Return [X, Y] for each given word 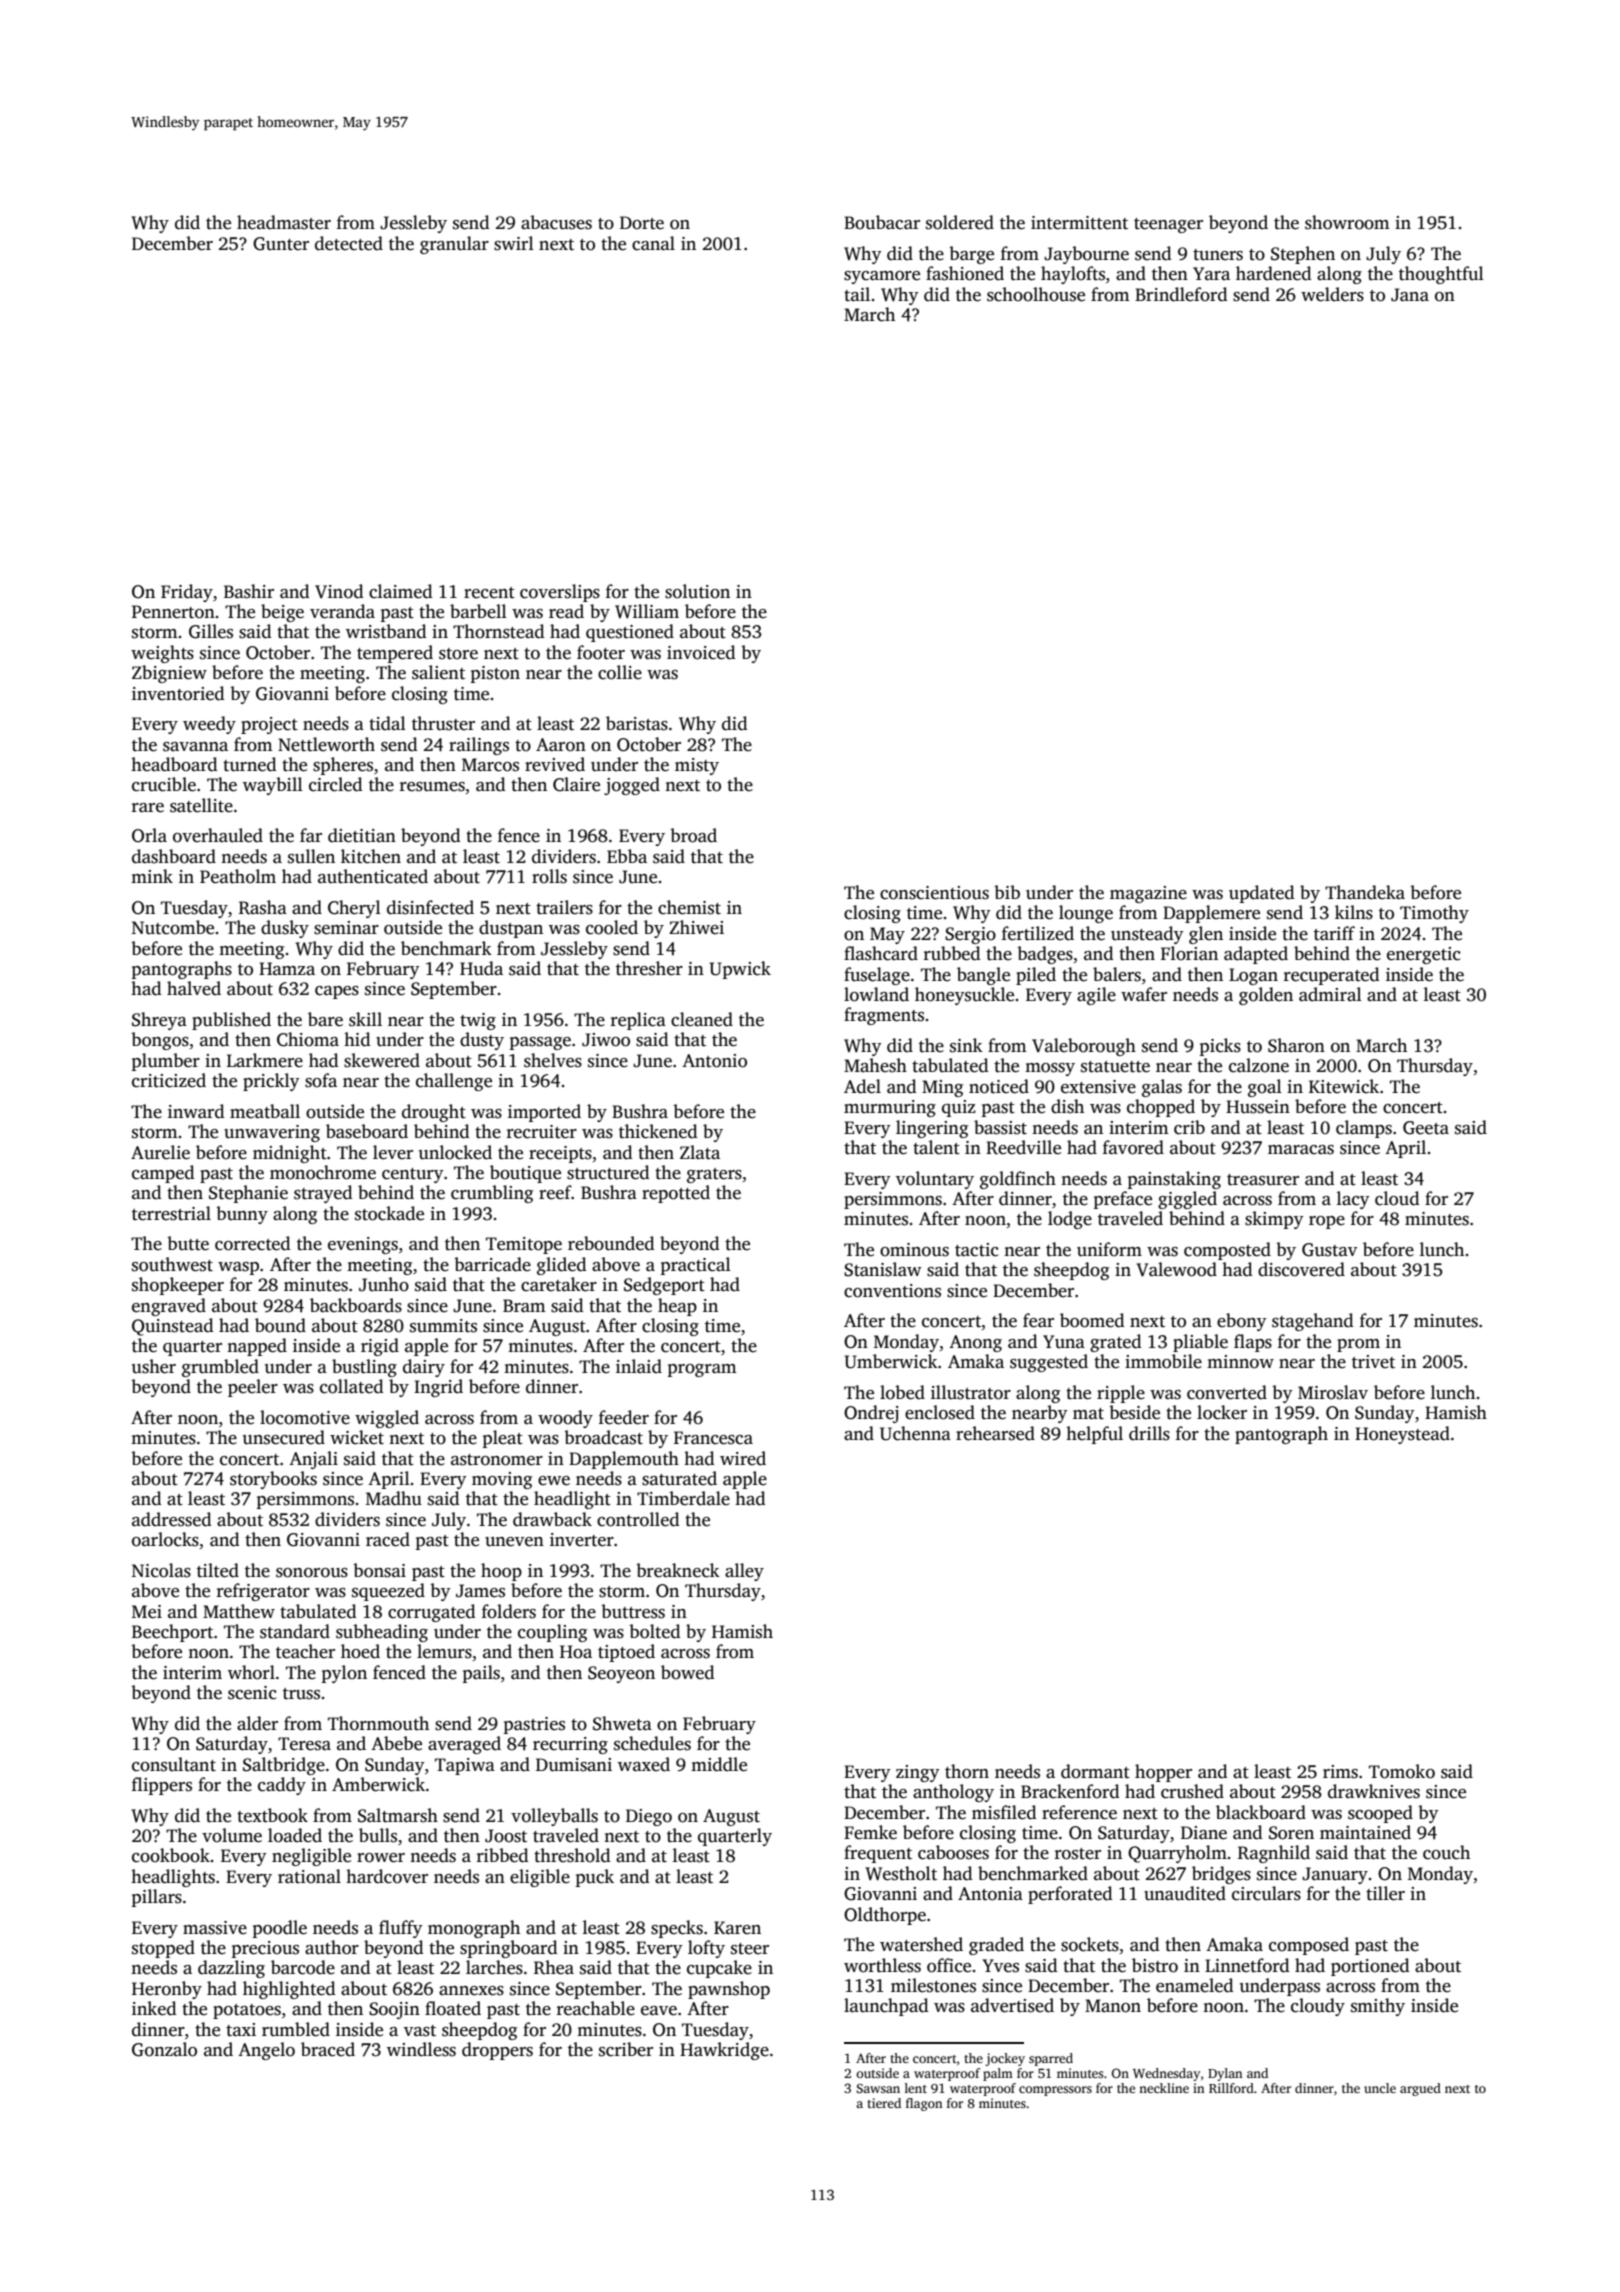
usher [154, 1366]
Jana [1410, 295]
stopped [163, 1949]
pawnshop [729, 1990]
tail [857, 294]
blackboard [1261, 1812]
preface [1123, 1200]
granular [454, 245]
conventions [892, 1291]
